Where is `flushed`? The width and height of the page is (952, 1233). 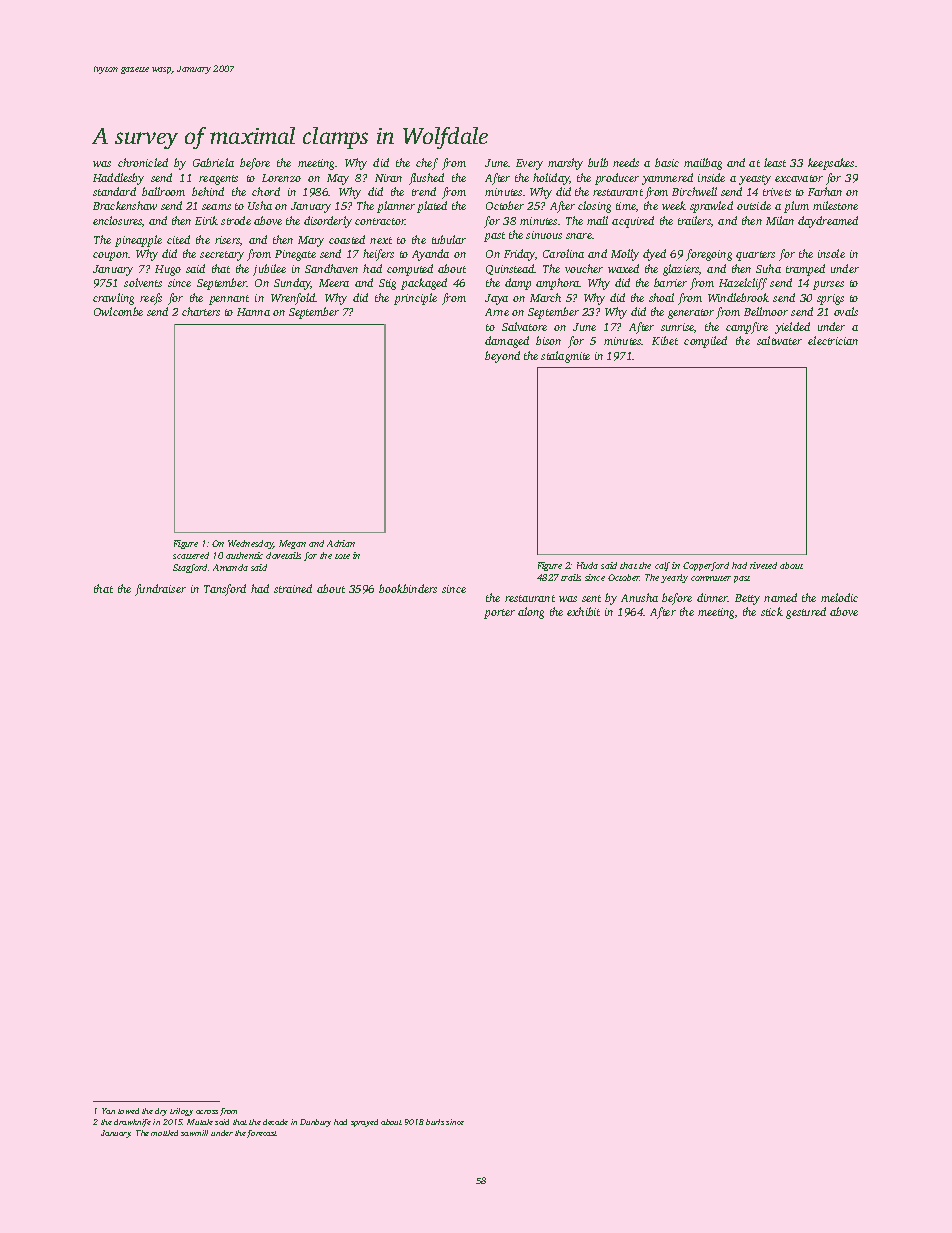 flushed is located at coordinates (426, 179).
